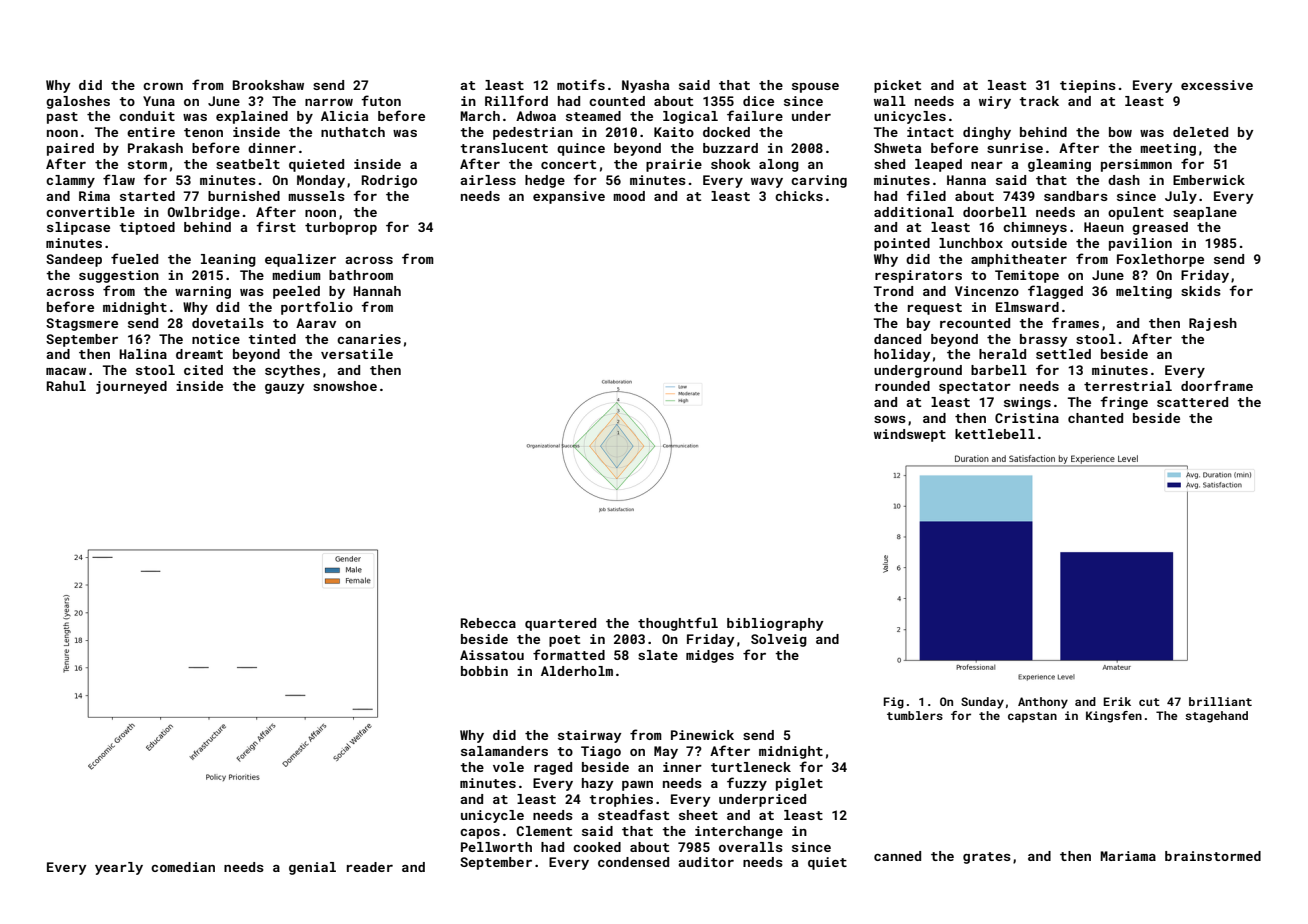 This screenshot has width=1308, height=924. What do you see at coordinates (504, 751) in the screenshot?
I see `salamanders` at bounding box center [504, 751].
